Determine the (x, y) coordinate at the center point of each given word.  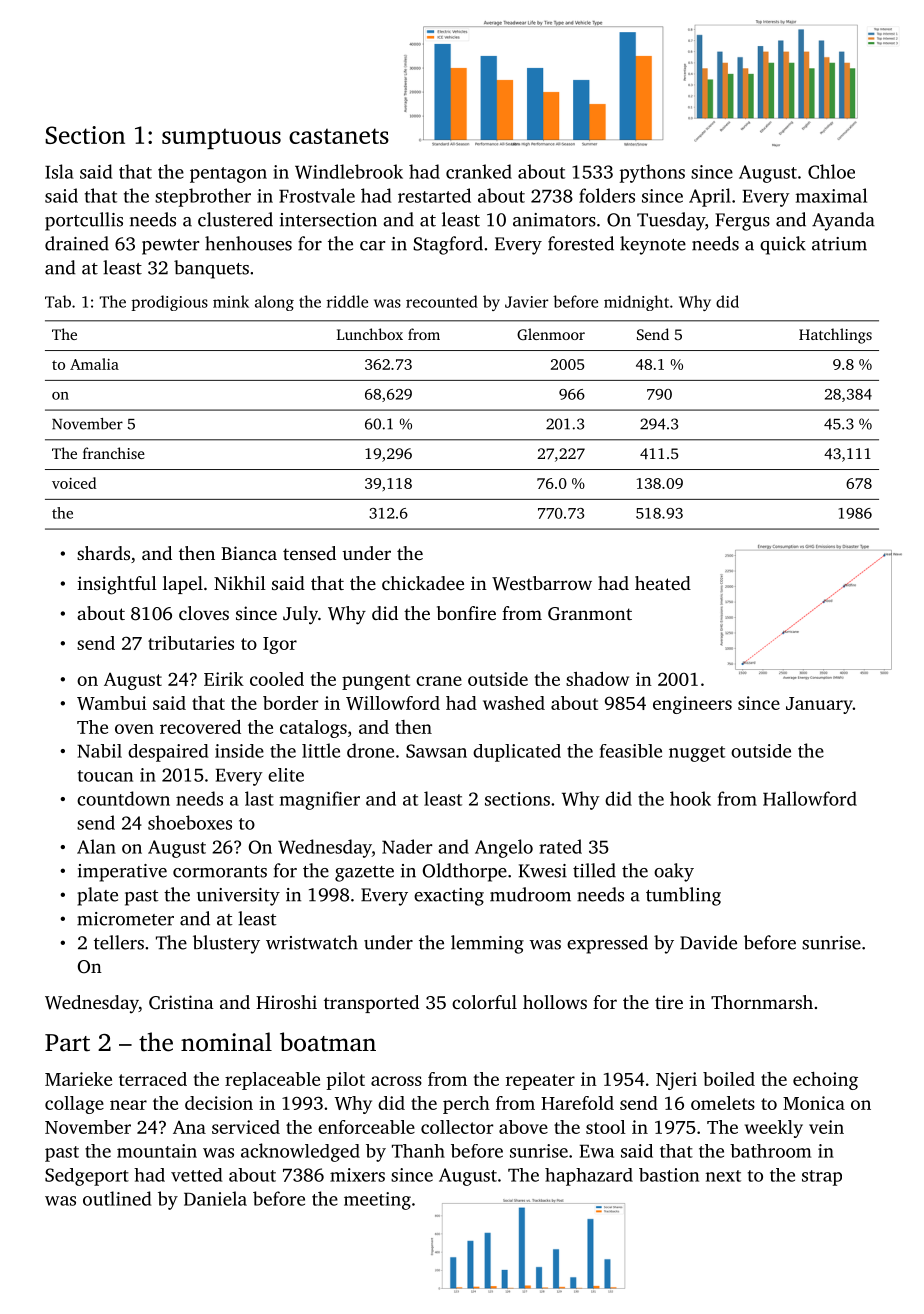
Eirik (224, 679)
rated (560, 846)
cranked (479, 171)
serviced (246, 1127)
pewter (170, 247)
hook (690, 798)
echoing (825, 1081)
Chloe (831, 171)
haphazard (589, 1177)
